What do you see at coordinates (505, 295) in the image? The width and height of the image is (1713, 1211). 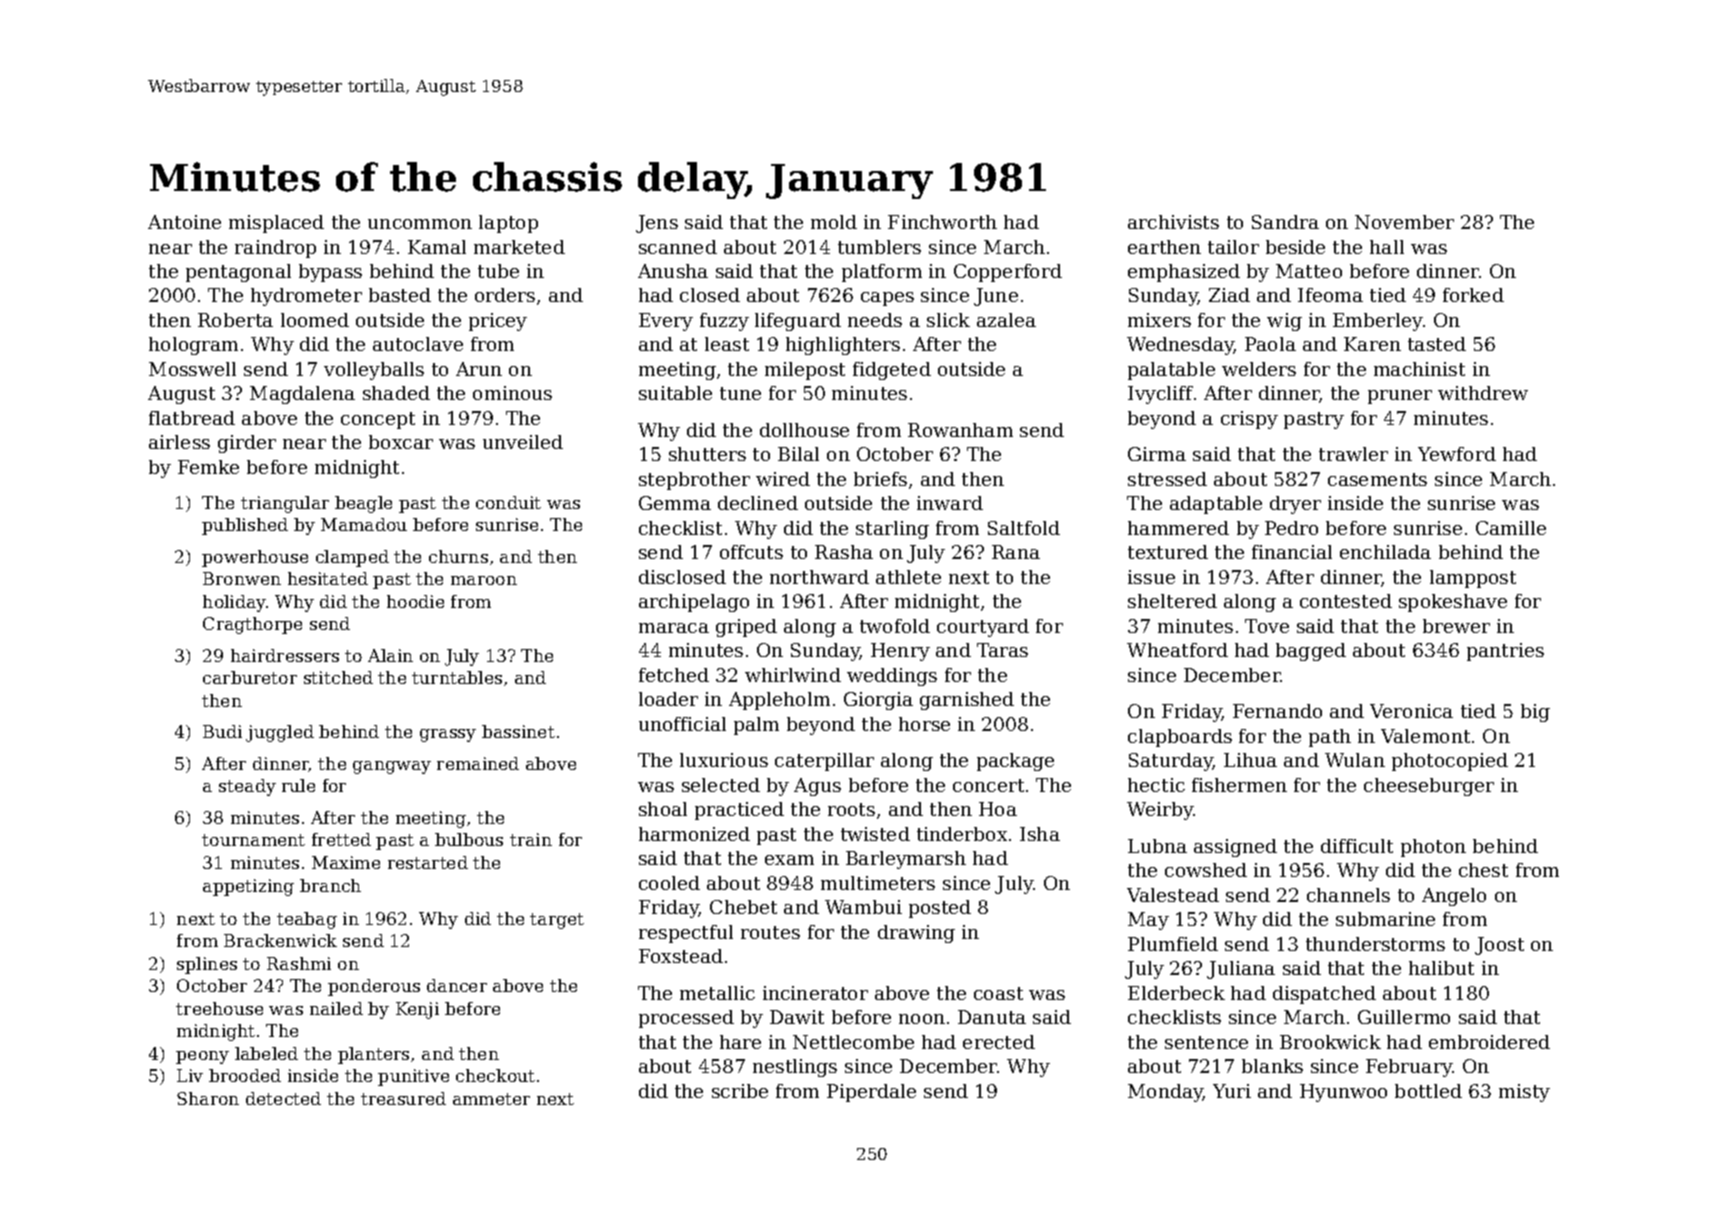 I see `orders` at bounding box center [505, 295].
